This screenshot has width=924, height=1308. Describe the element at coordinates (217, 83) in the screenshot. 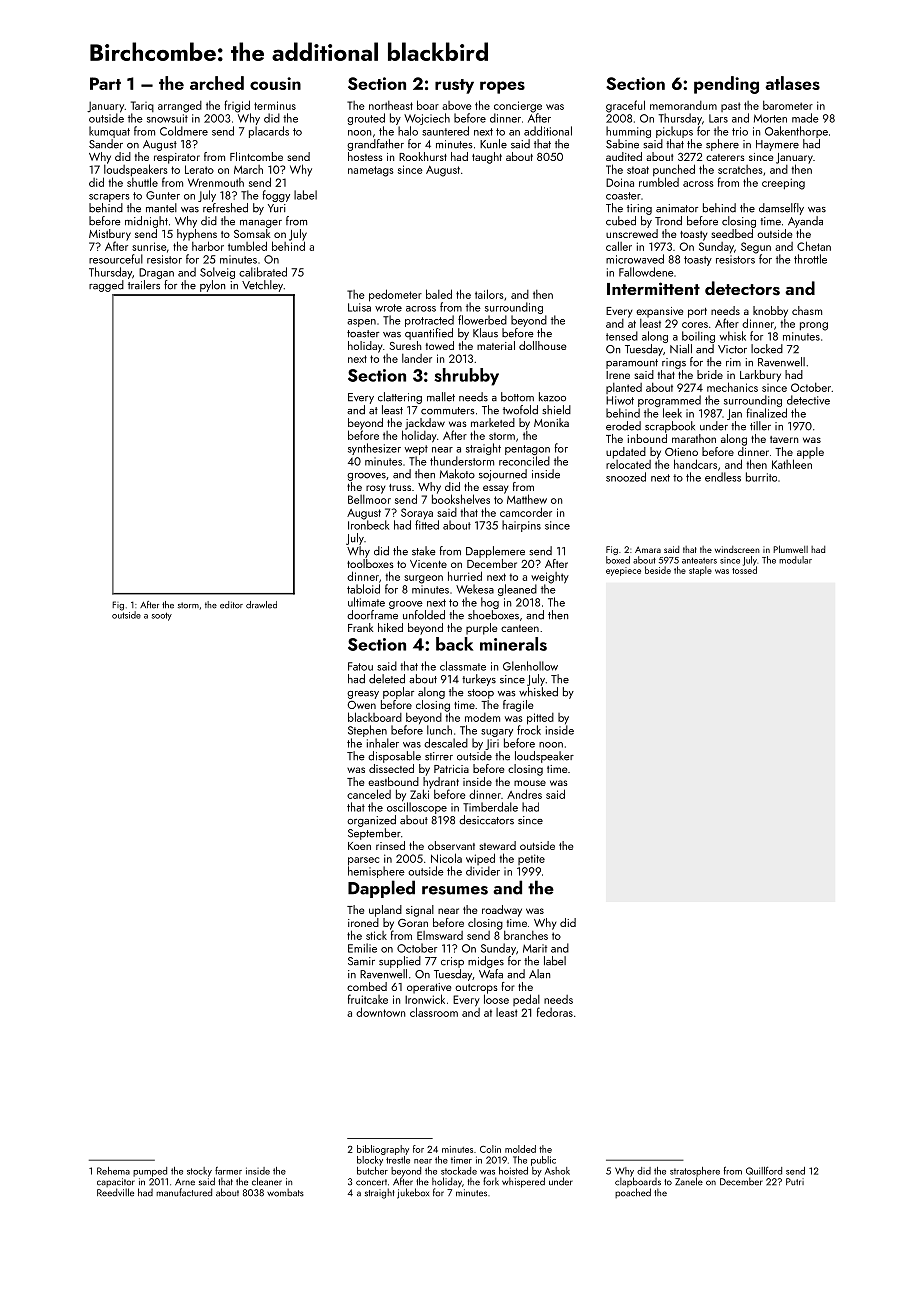

I see `arched` at that location.
